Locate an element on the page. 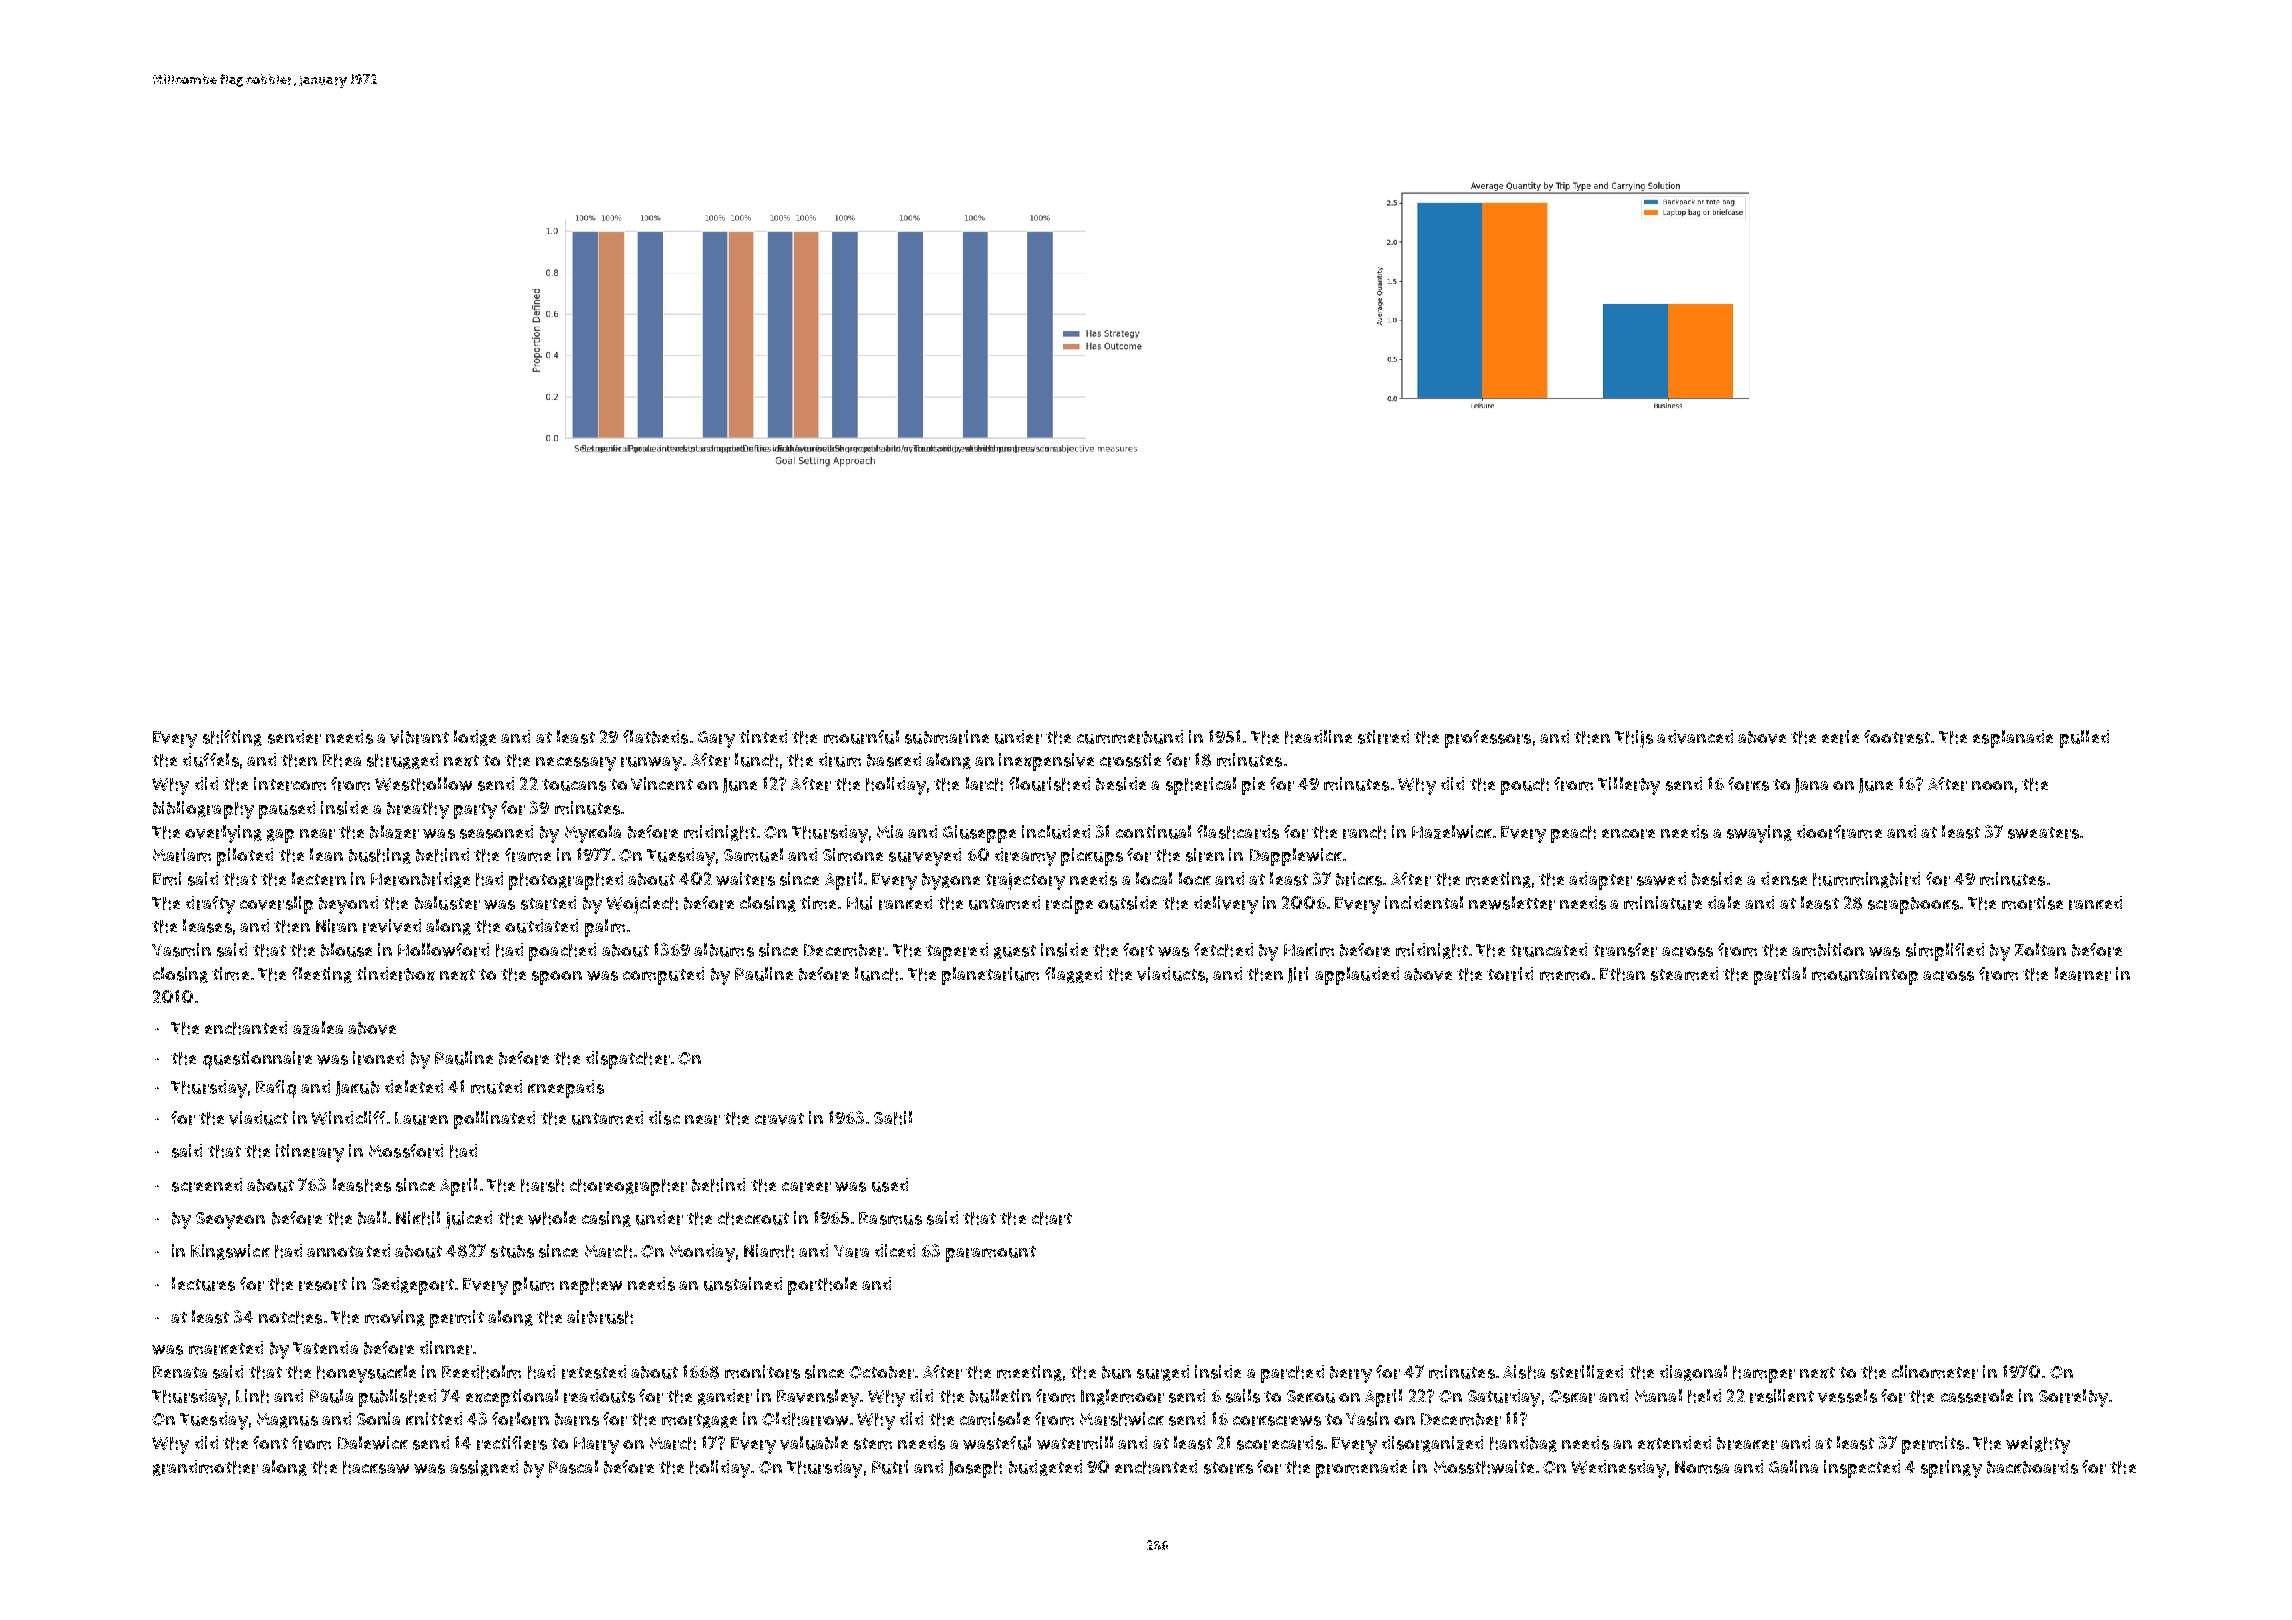 This document has width=2292, height=1620. transfer is located at coordinates (1625, 950).
